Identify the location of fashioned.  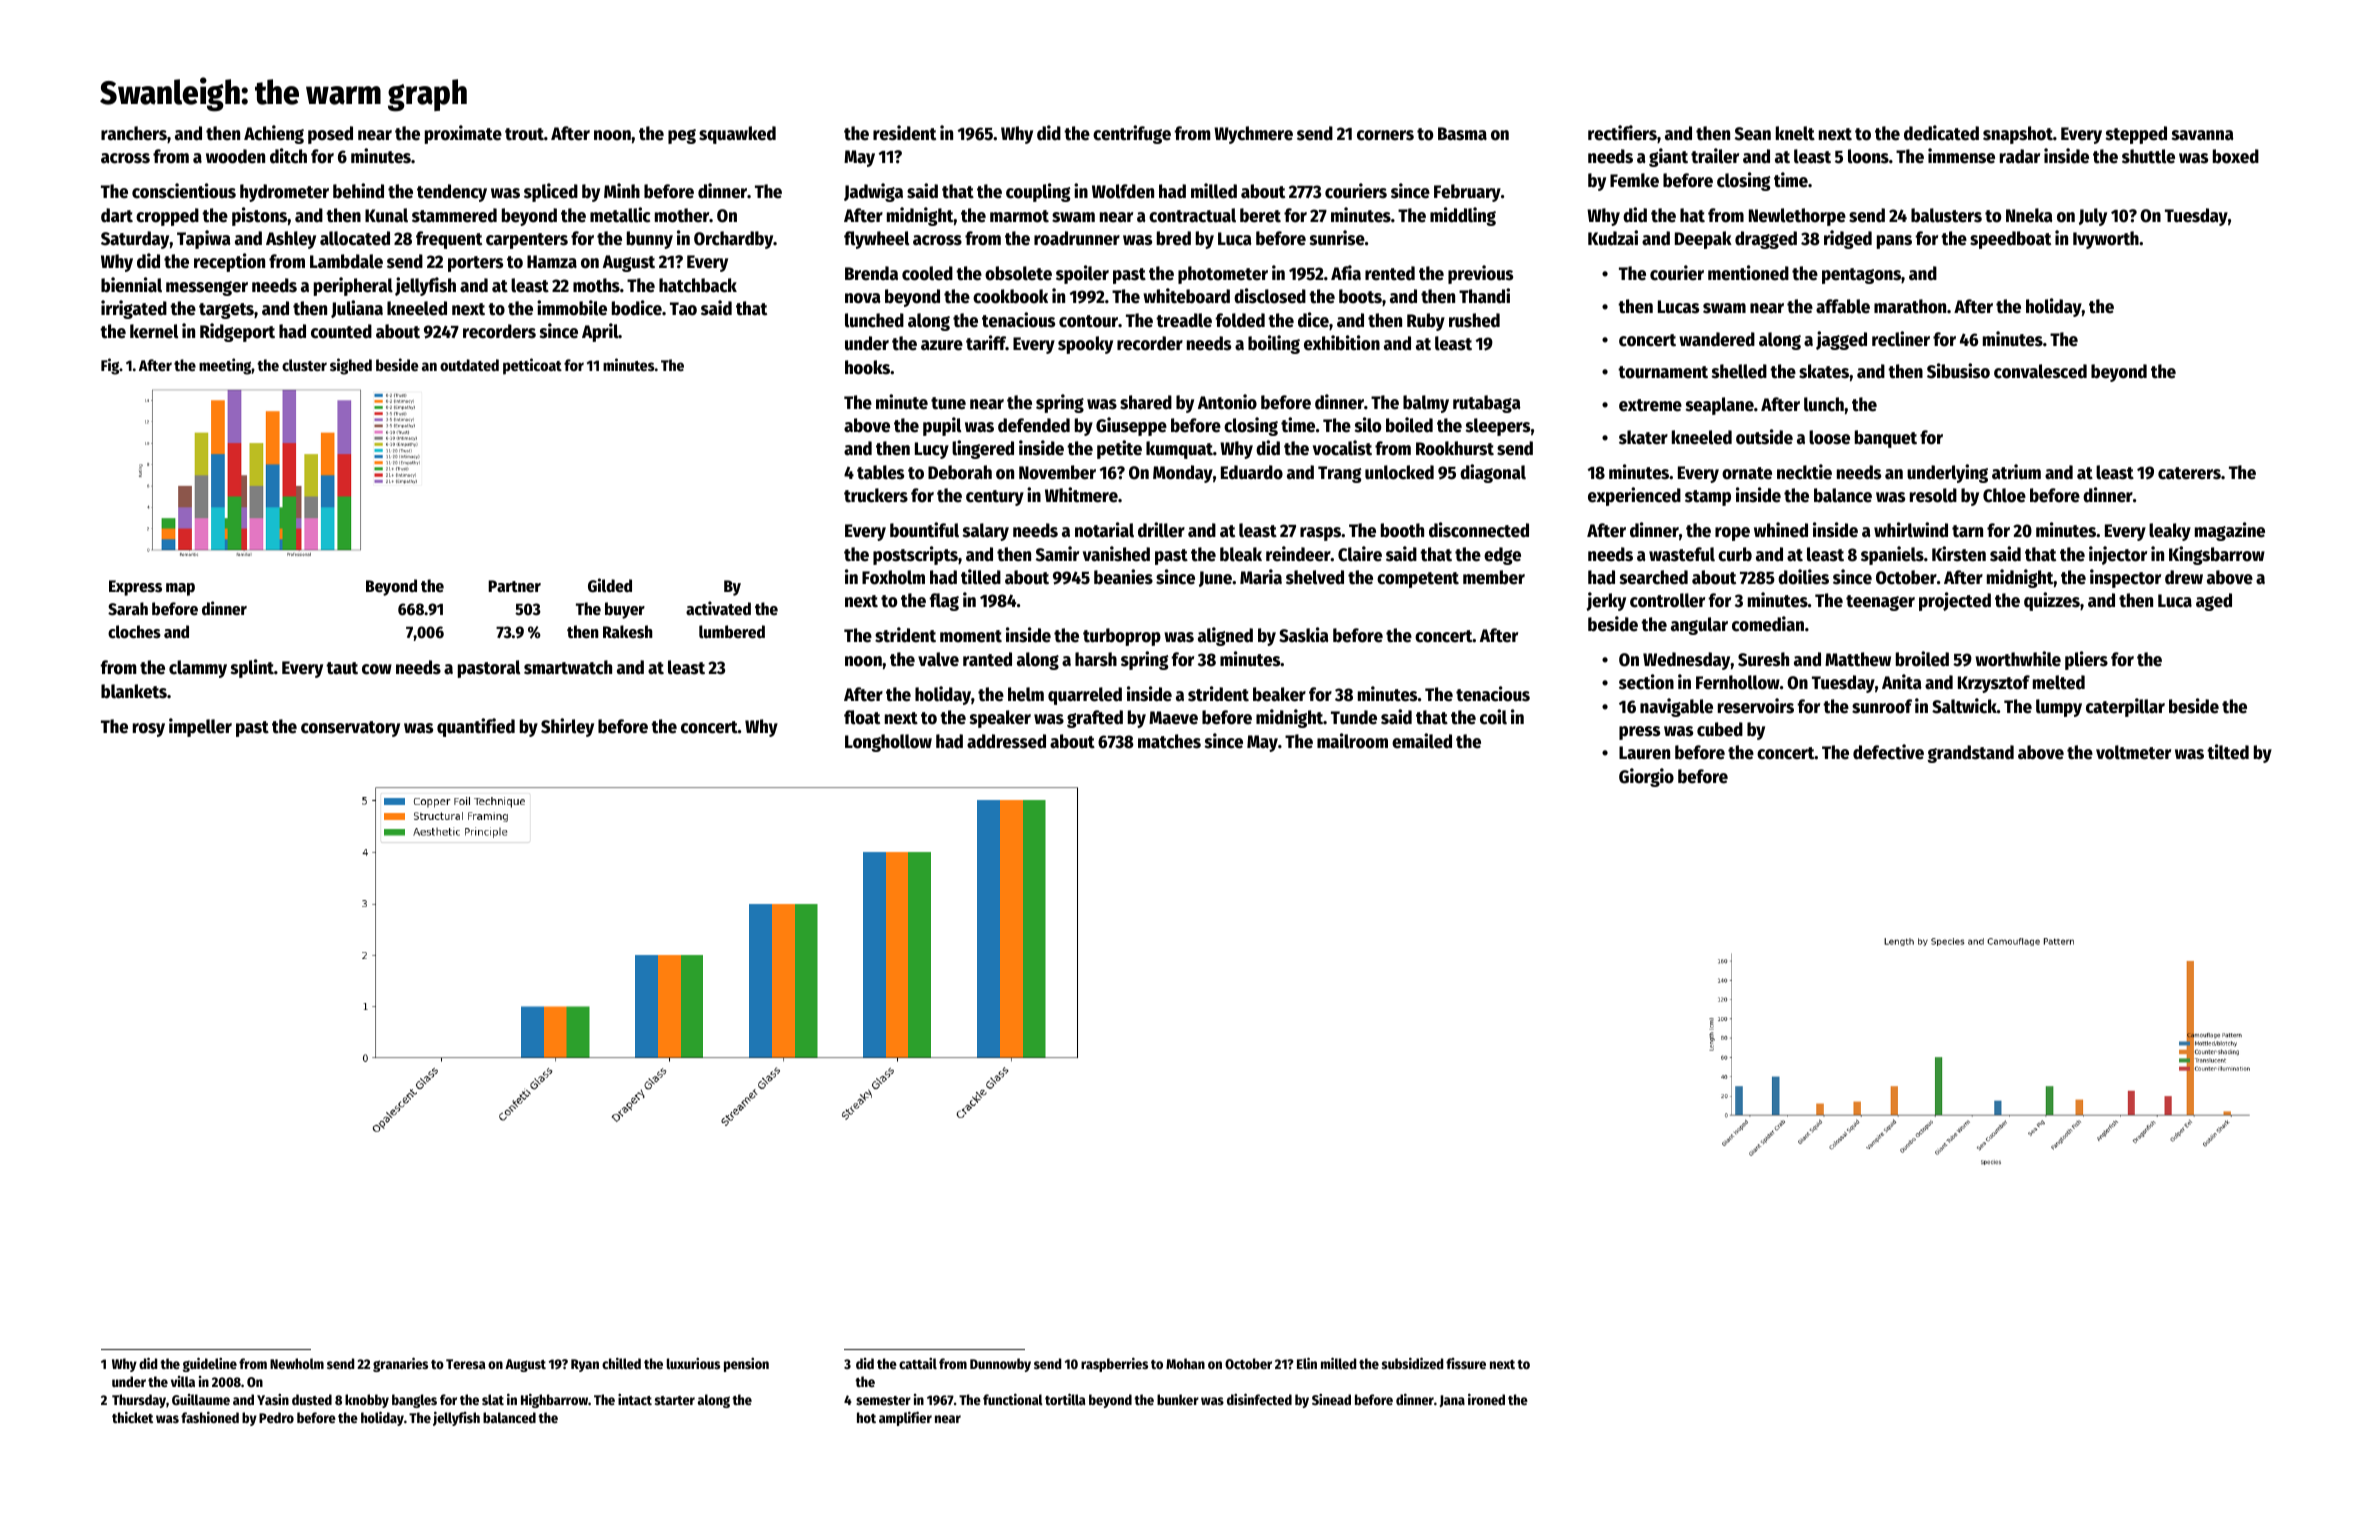
(210, 1417).
